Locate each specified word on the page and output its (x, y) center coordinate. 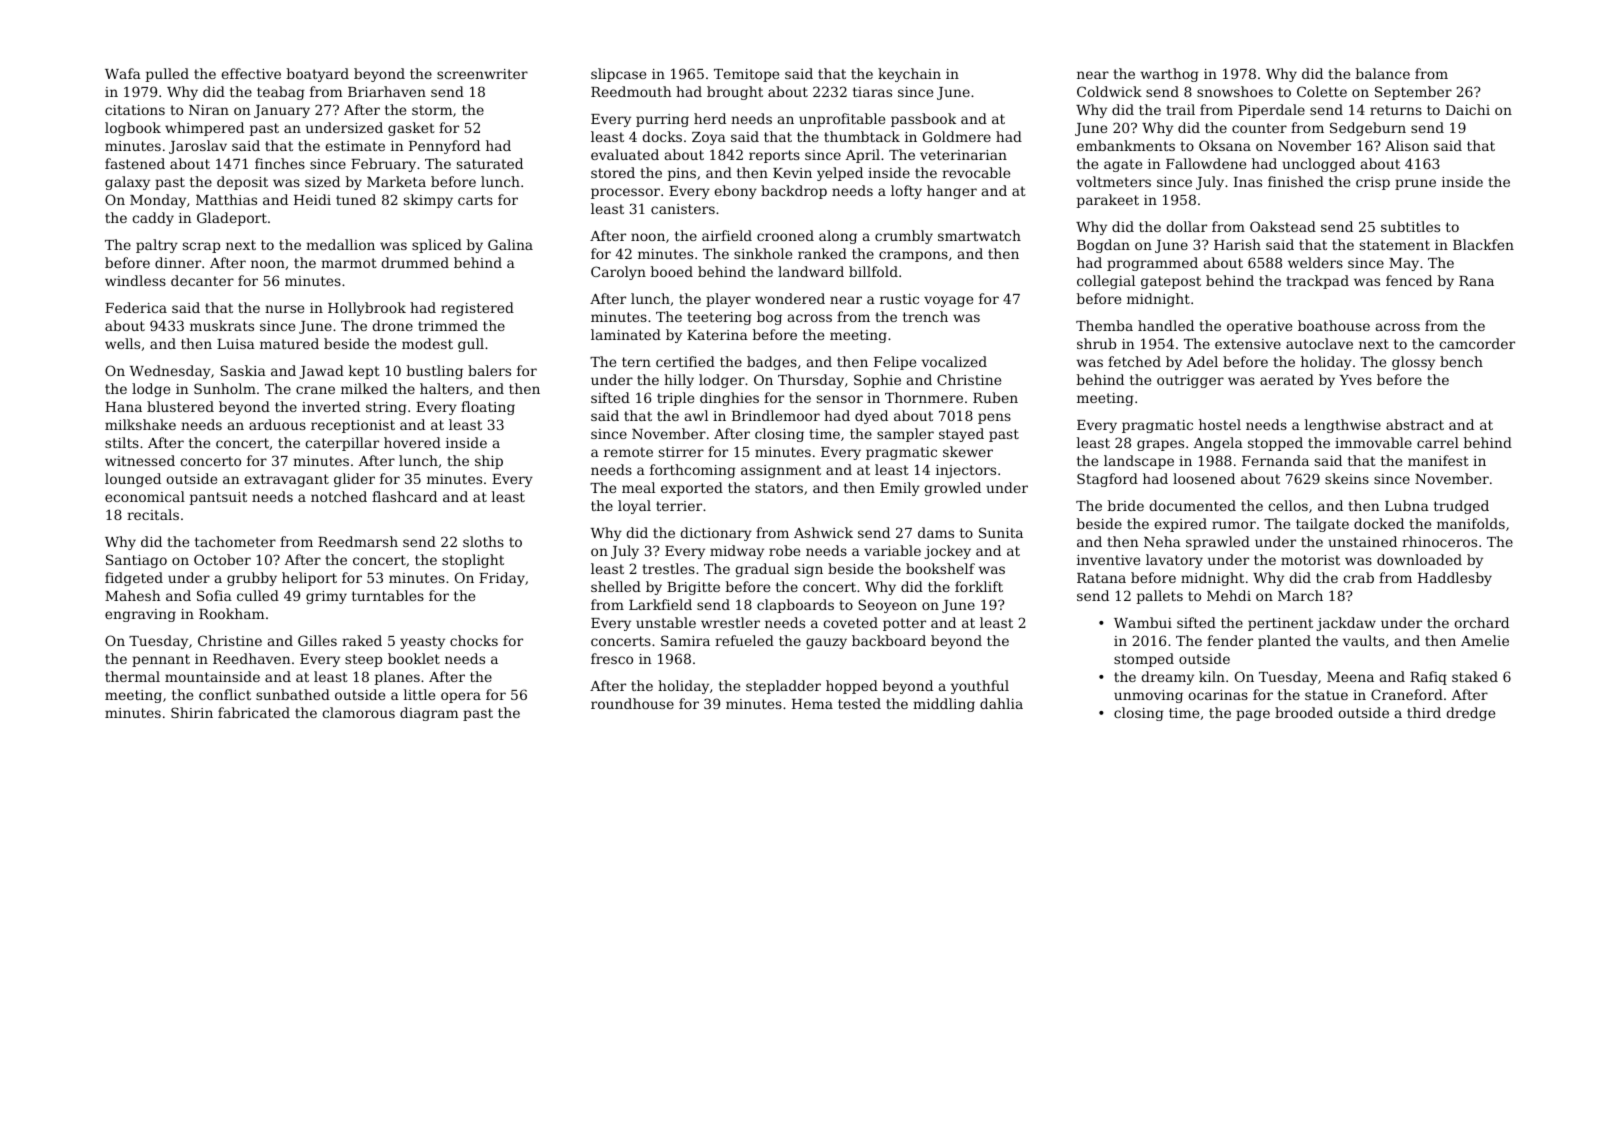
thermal (132, 676)
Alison (1407, 145)
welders (1315, 262)
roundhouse (632, 703)
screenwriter (482, 74)
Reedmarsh (358, 541)
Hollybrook (367, 309)
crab (1358, 577)
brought (735, 93)
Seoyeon (887, 606)
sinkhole (763, 253)
